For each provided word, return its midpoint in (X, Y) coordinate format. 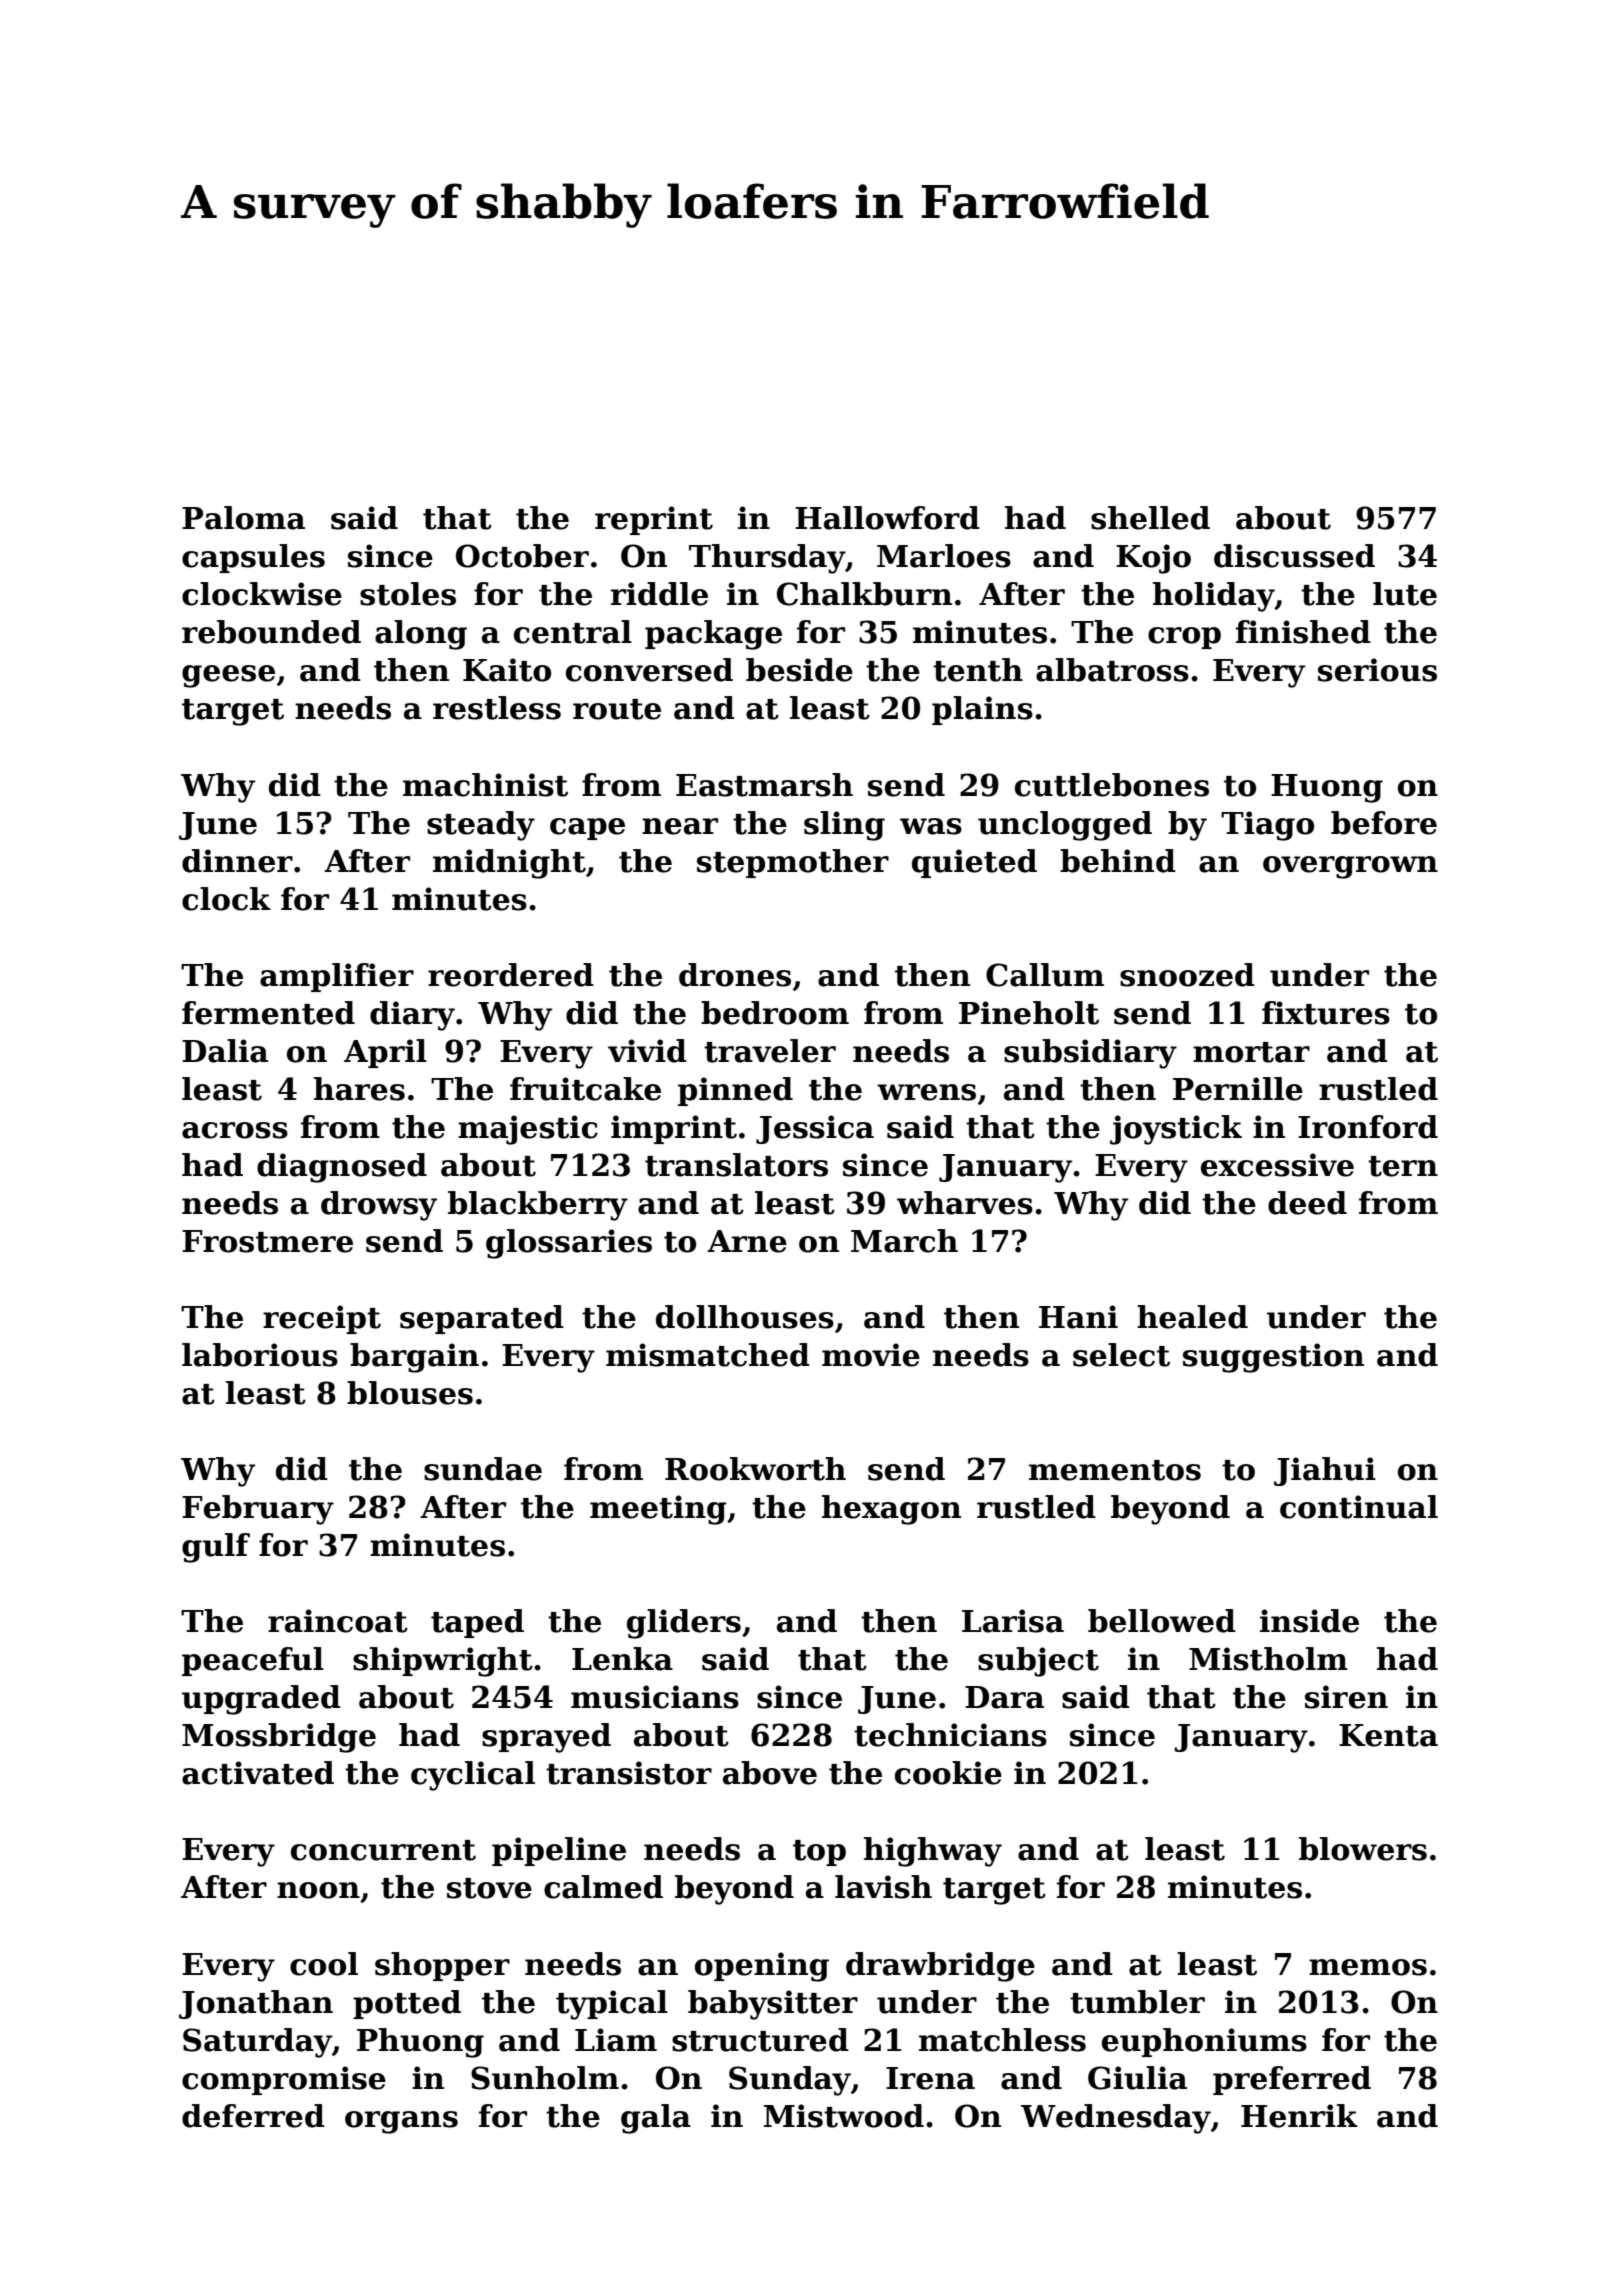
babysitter (773, 2005)
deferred (253, 2116)
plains (982, 710)
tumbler (1137, 2002)
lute (1405, 594)
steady (481, 826)
